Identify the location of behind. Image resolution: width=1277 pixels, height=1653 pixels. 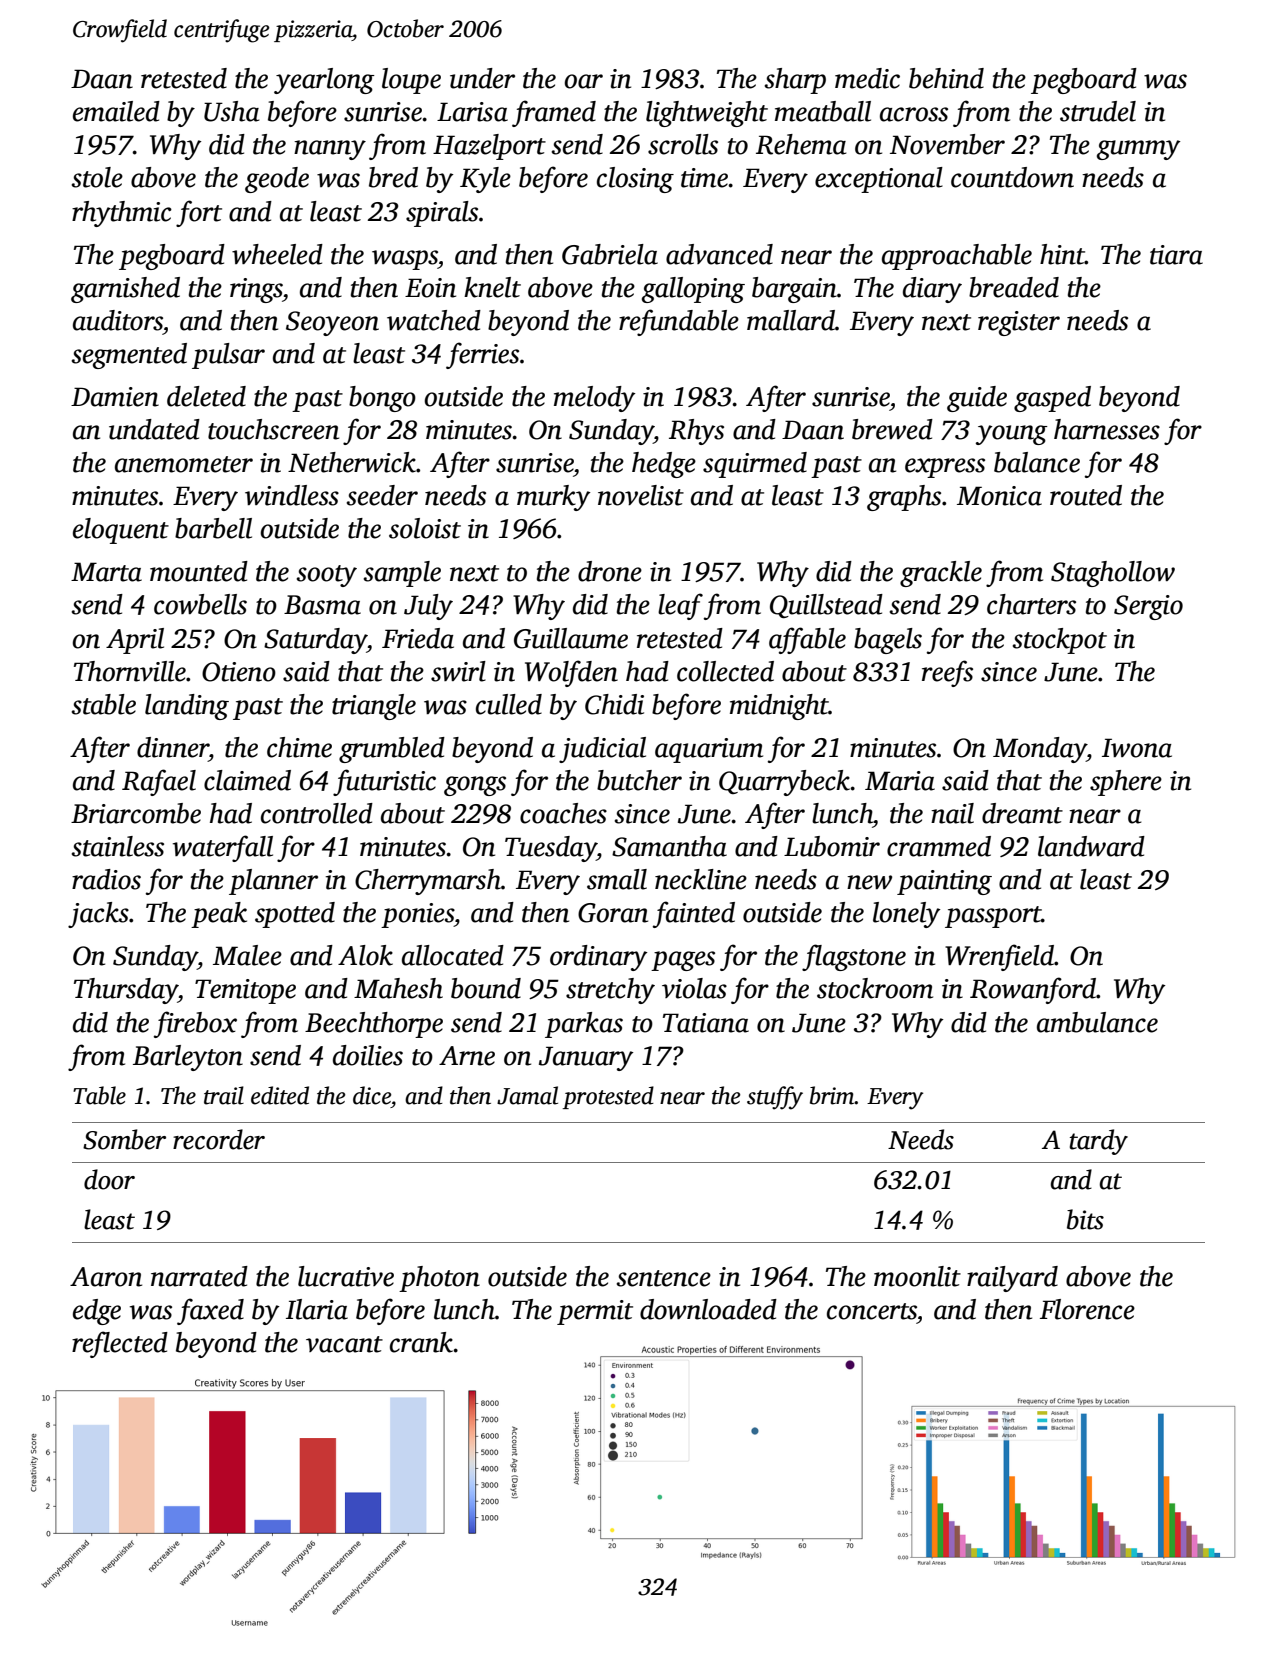
(946, 78).
